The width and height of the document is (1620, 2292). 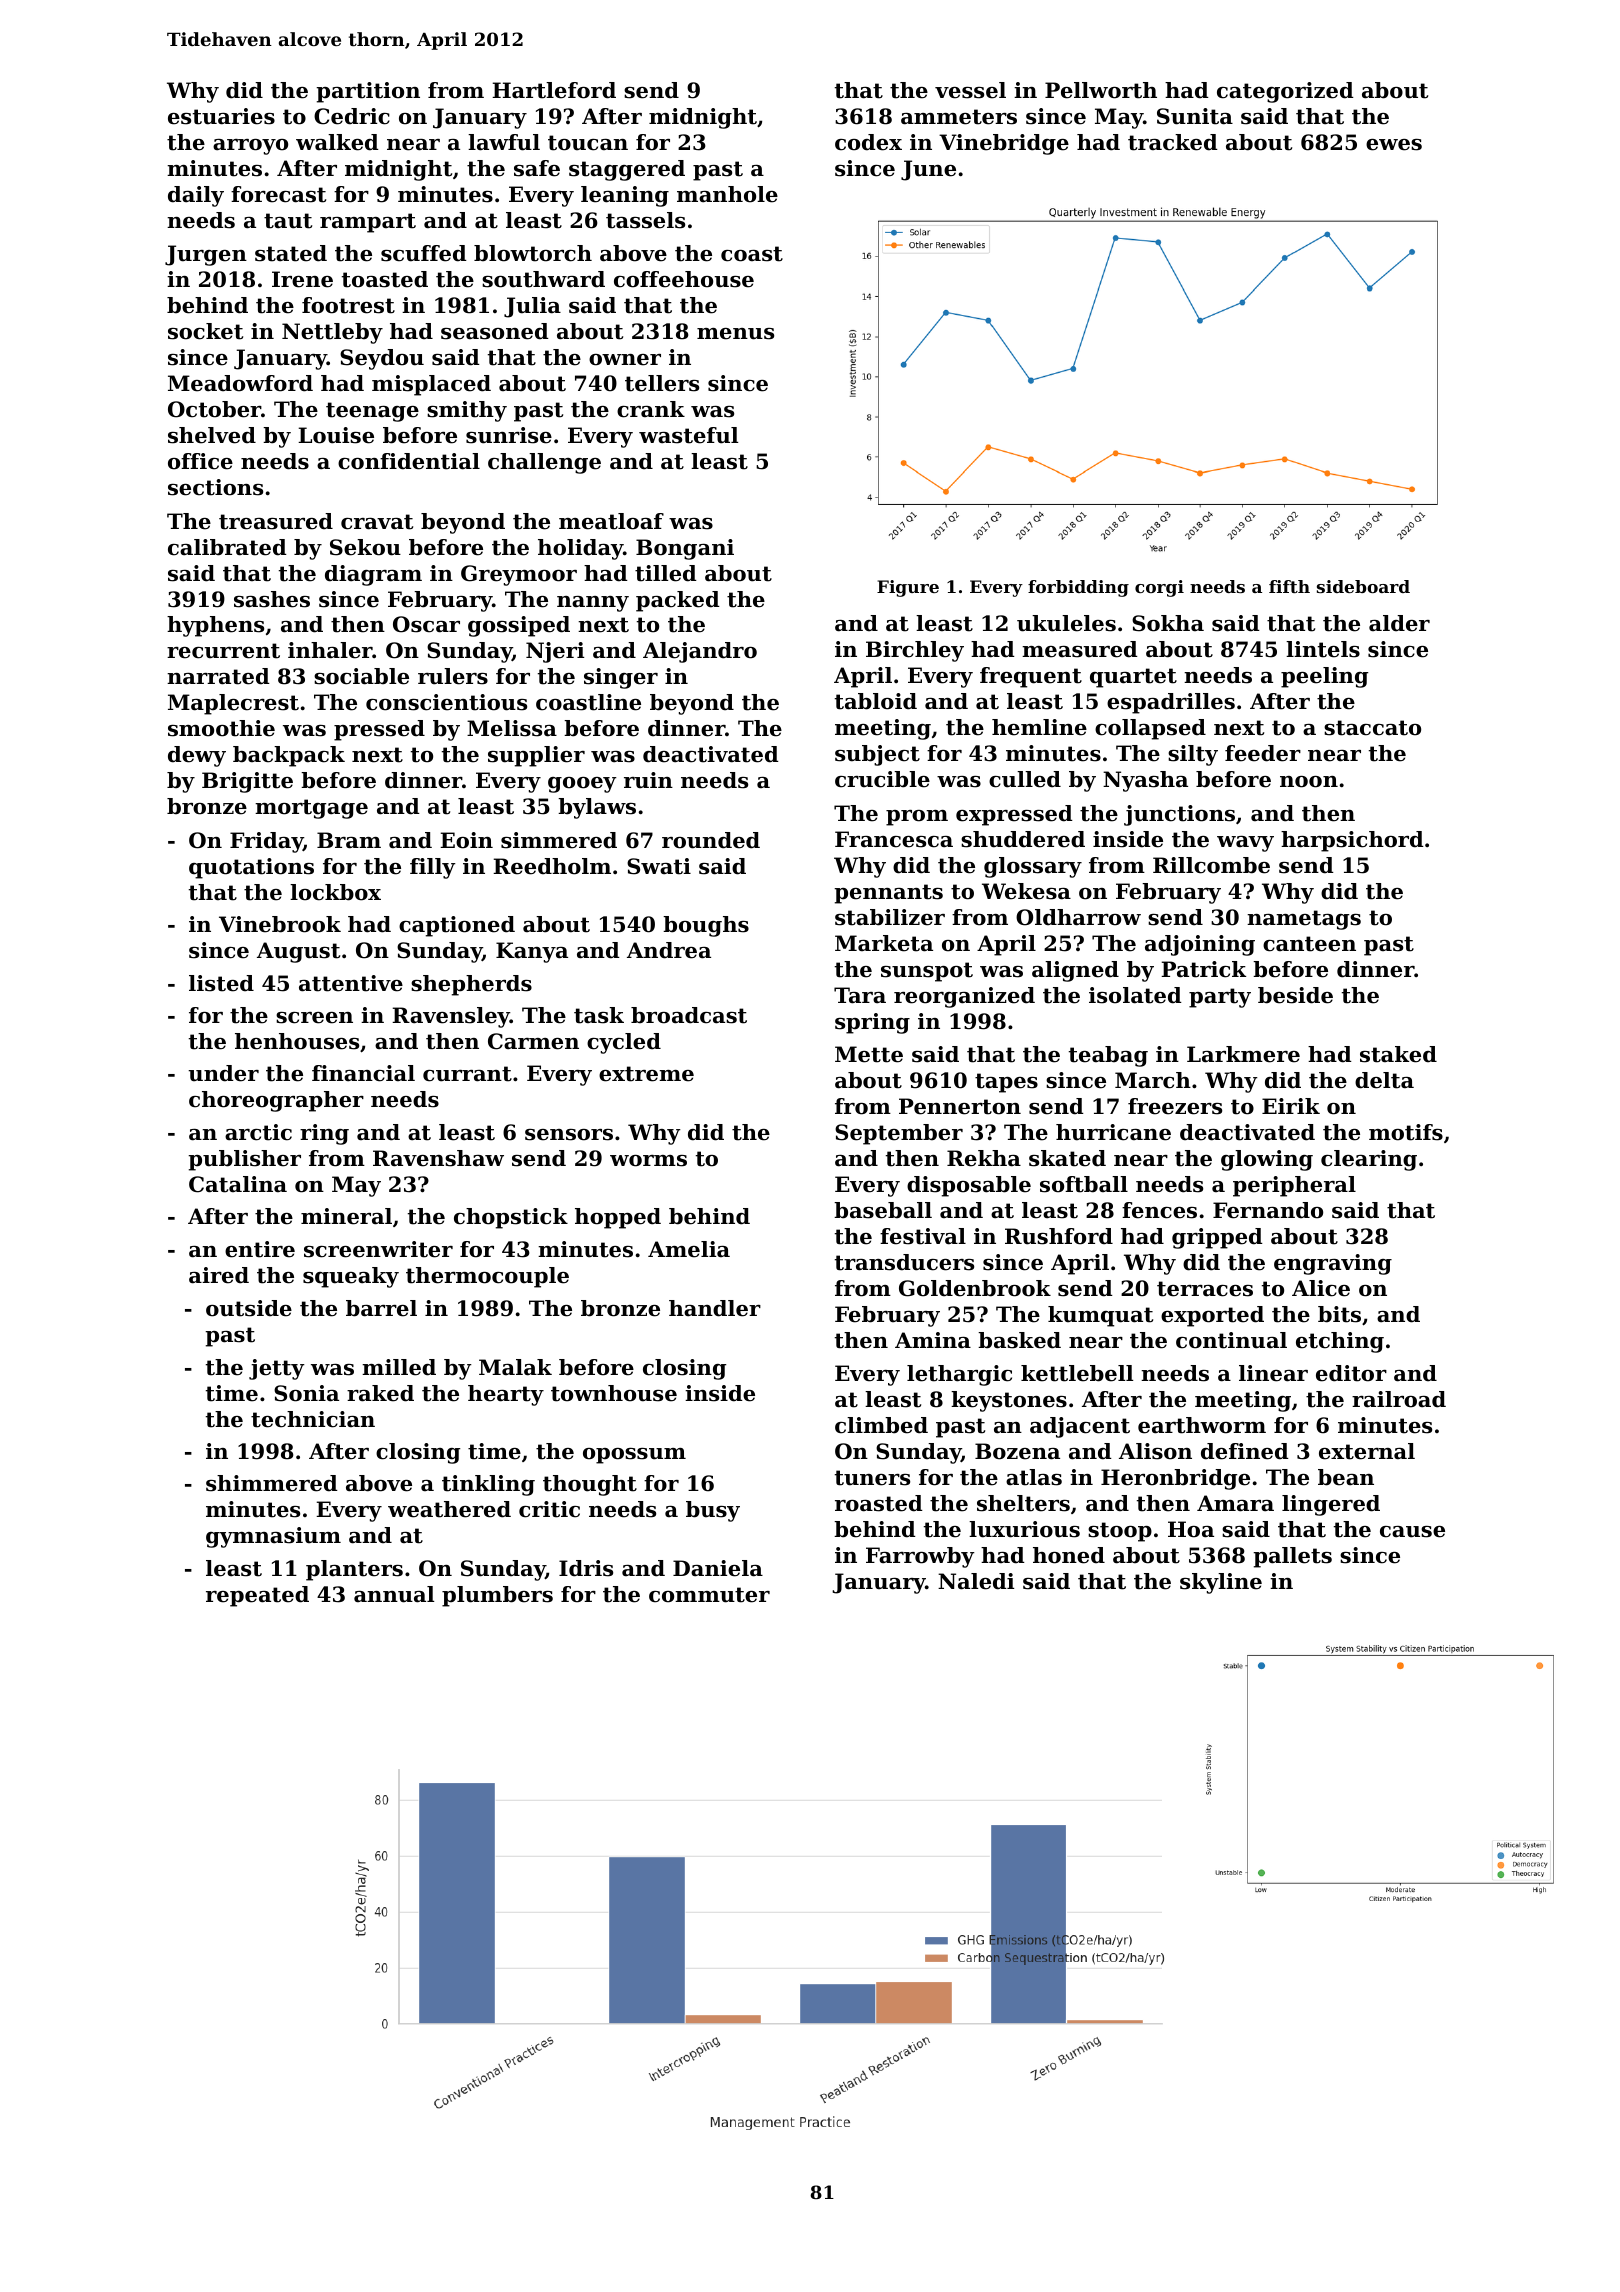 I want to click on lintels, so click(x=1323, y=649).
